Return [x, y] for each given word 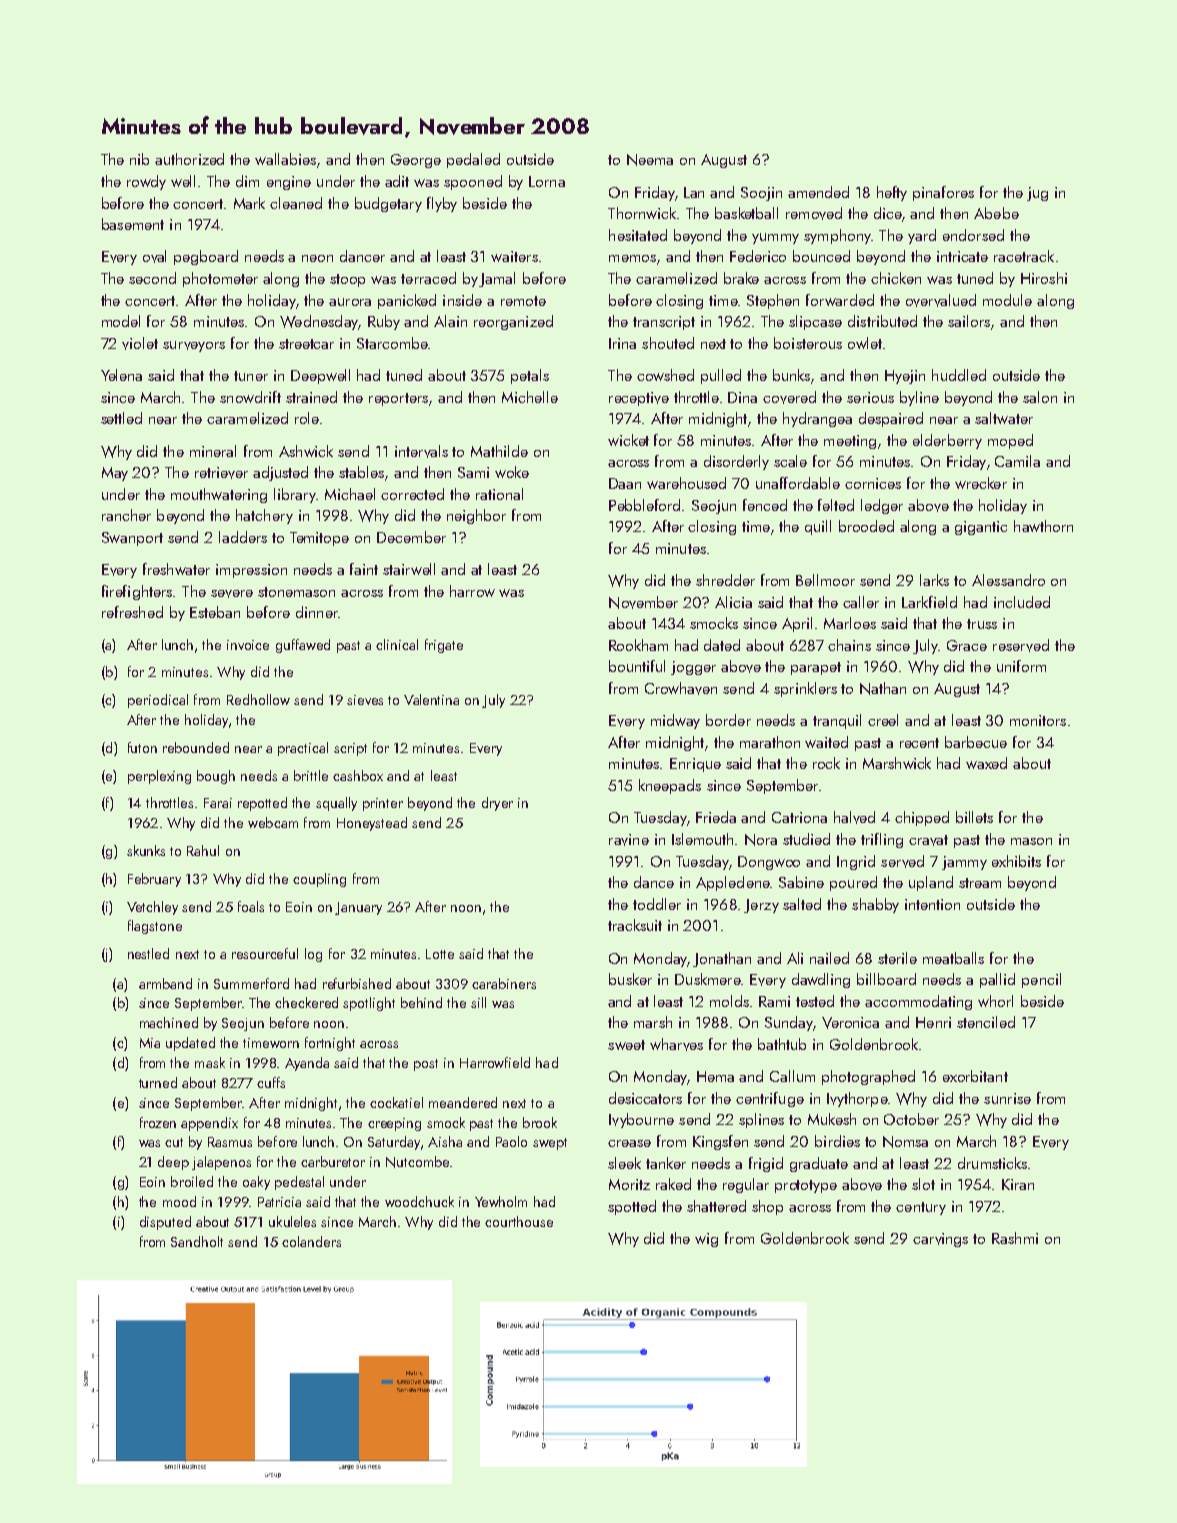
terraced [428, 278]
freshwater [176, 569]
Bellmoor [825, 580]
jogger [693, 668]
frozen [158, 1122]
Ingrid [856, 862]
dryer [497, 804]
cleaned [296, 203]
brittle [311, 775]
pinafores [943, 193]
